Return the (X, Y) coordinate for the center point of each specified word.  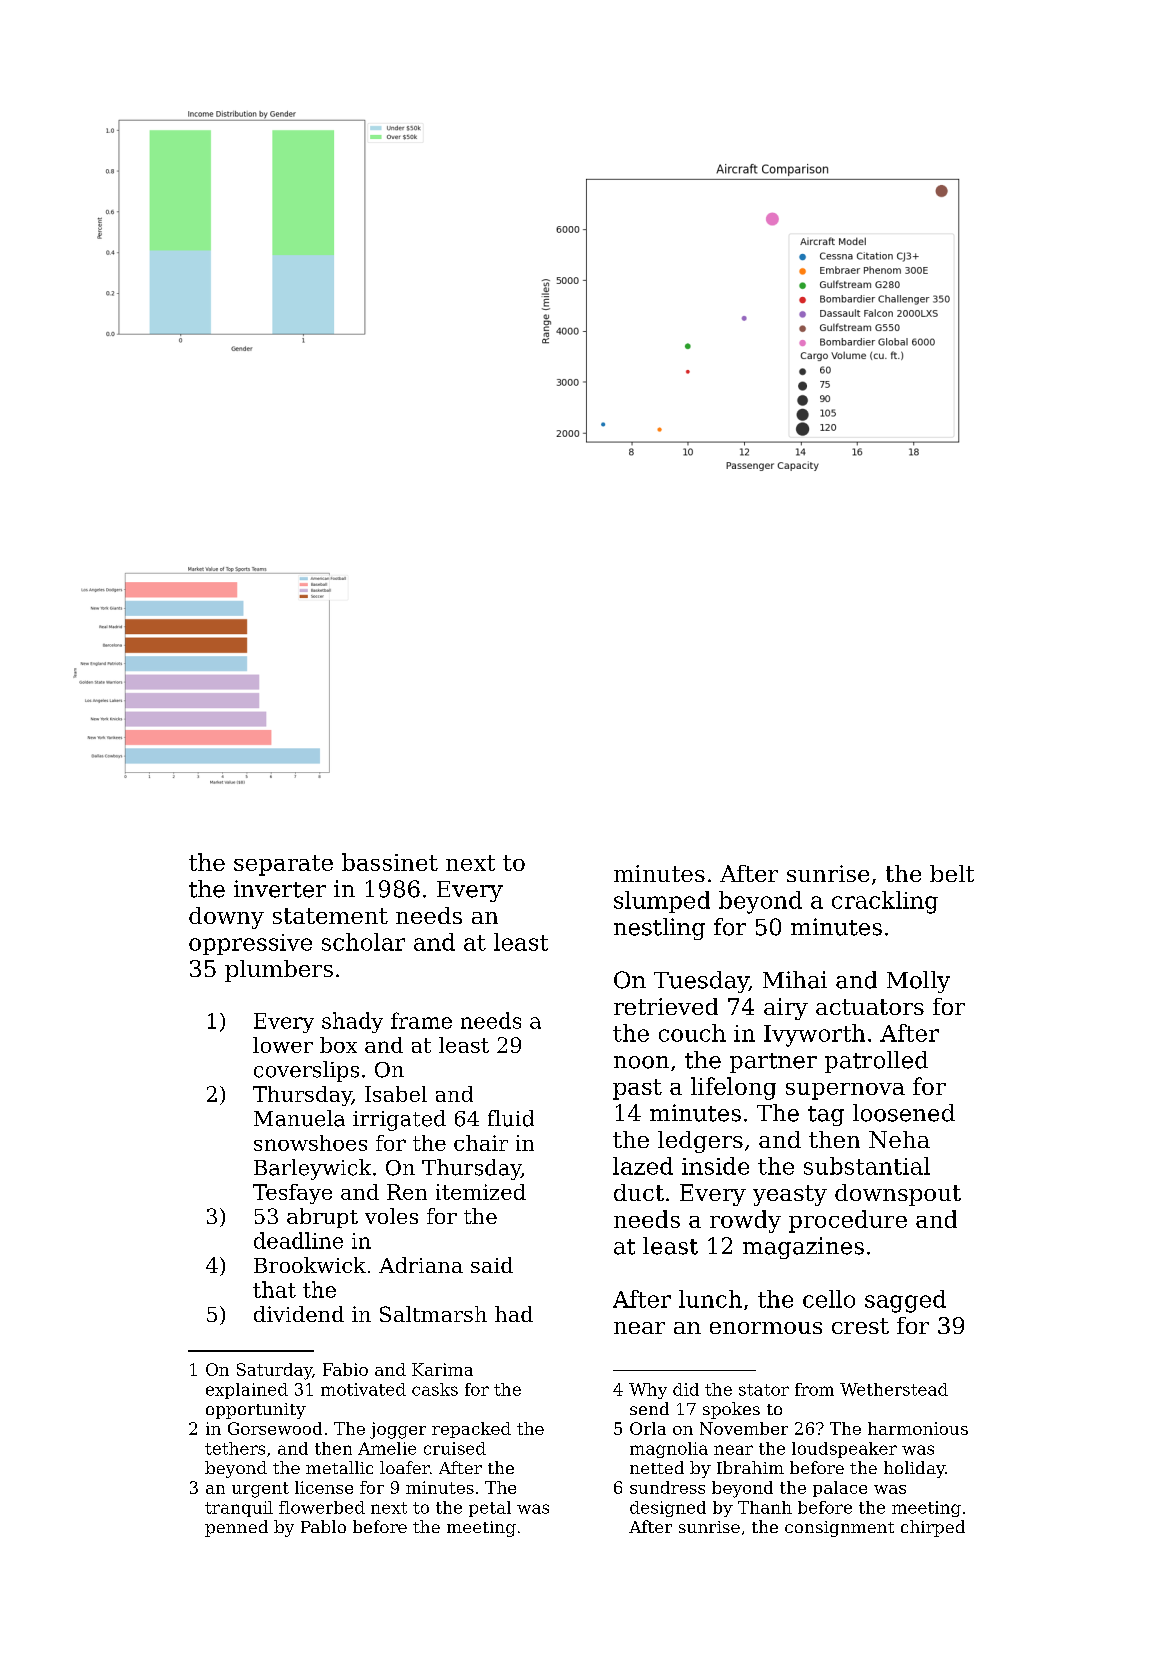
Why (648, 1391)
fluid (511, 1118)
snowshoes (310, 1143)
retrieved (666, 1006)
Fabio (345, 1369)
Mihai (795, 980)
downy (226, 918)
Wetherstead (894, 1389)
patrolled (876, 1062)
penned (236, 1528)
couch (692, 1033)
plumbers (279, 971)
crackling (885, 902)
